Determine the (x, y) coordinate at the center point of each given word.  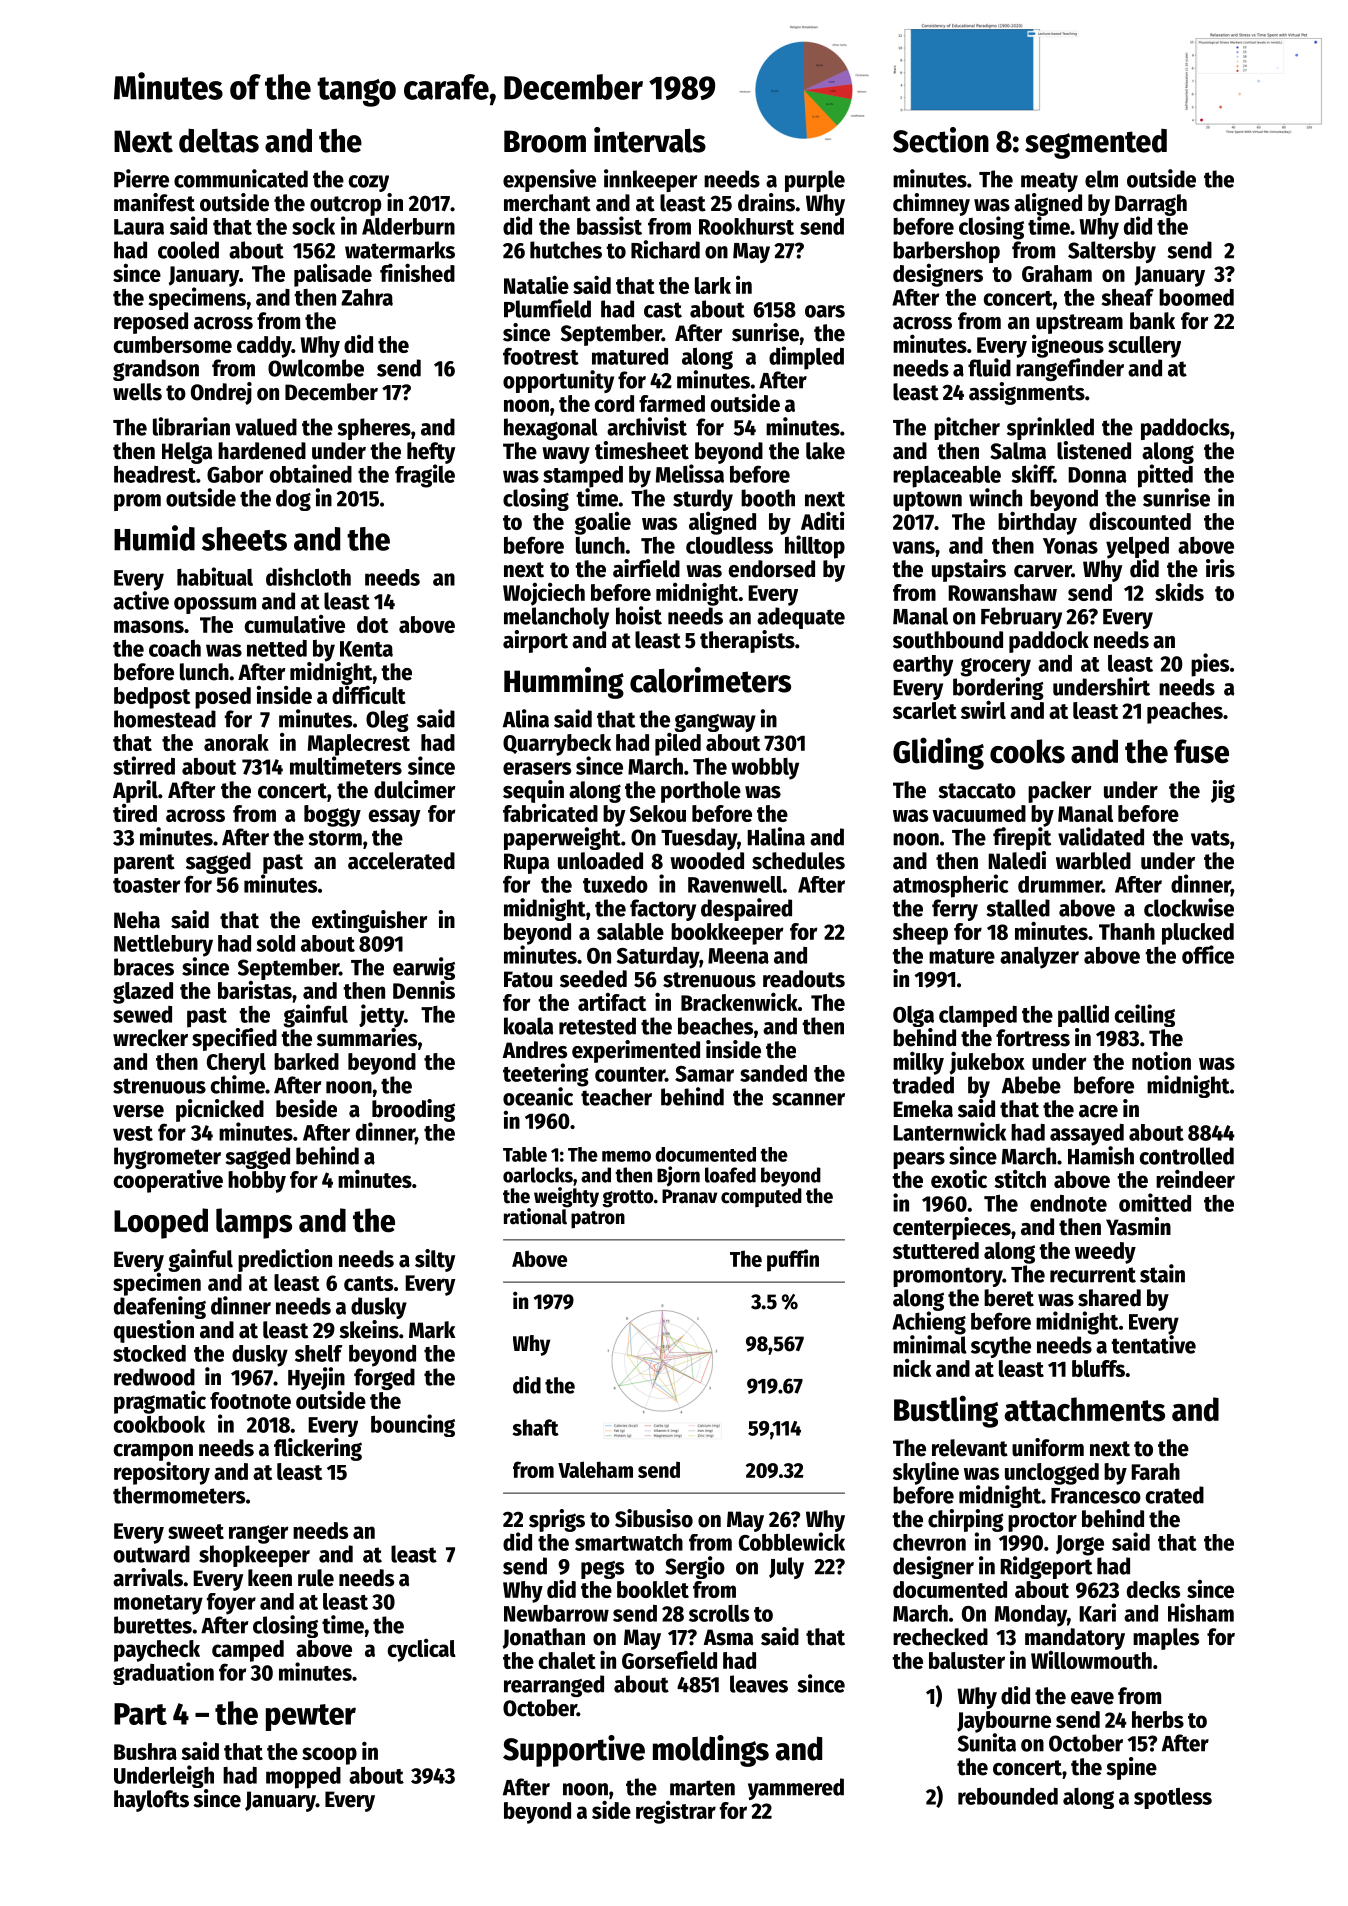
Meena (738, 956)
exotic (959, 1178)
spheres (374, 429)
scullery (1144, 347)
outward (152, 1554)
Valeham (595, 1469)
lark (713, 285)
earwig (424, 968)
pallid (1083, 1015)
